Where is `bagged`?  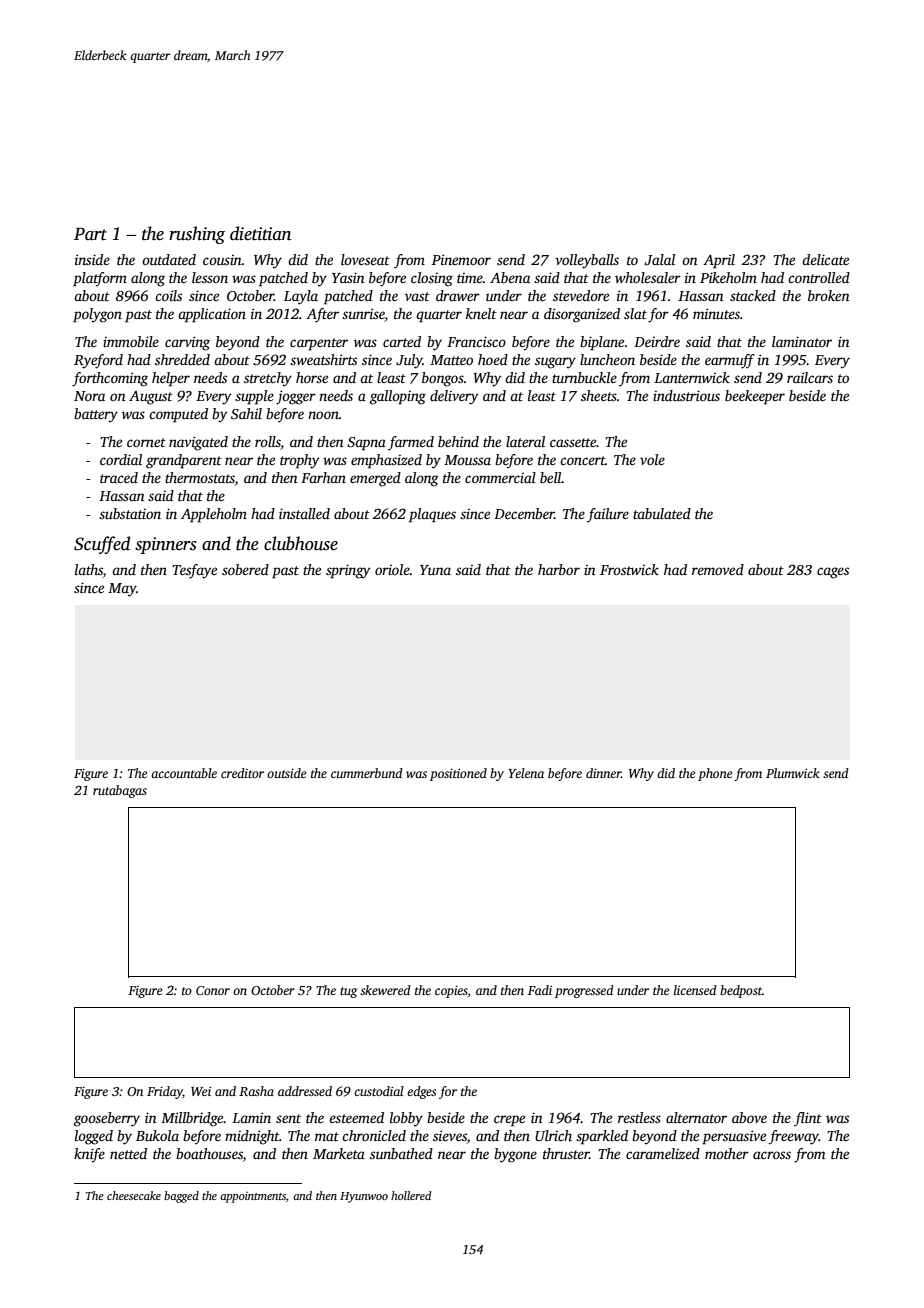
bagged is located at coordinates (181, 1197).
